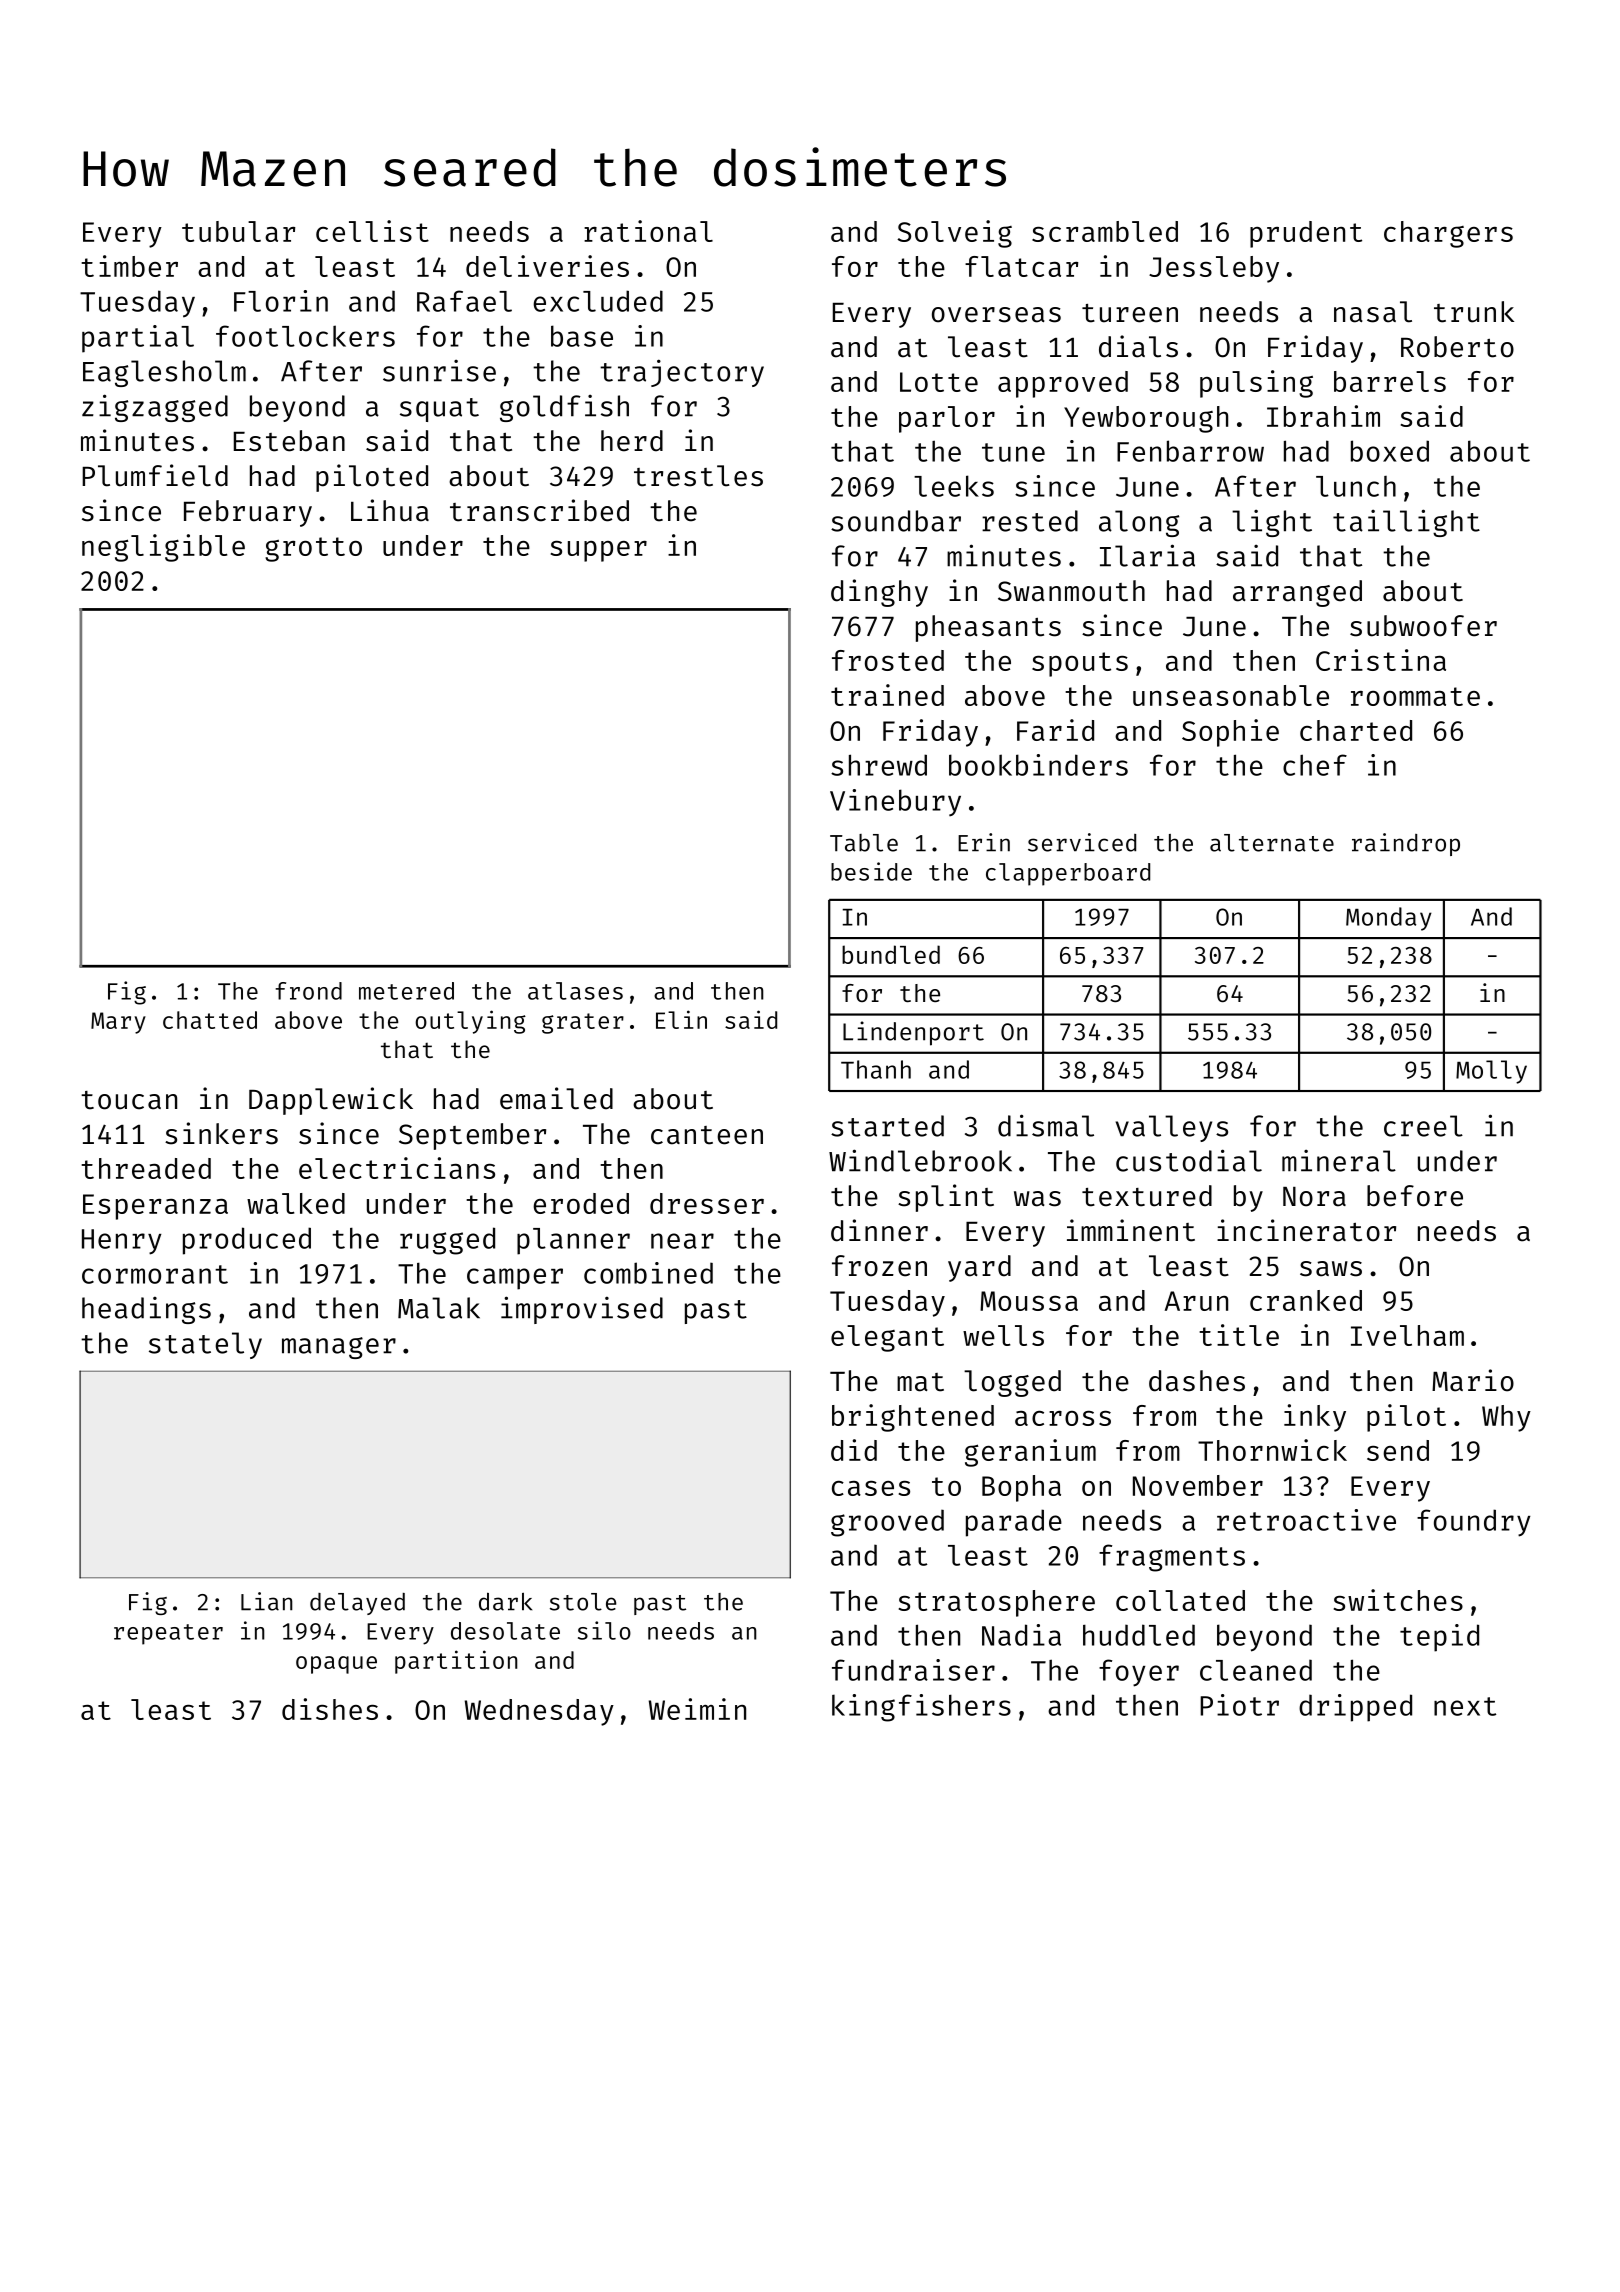 The image size is (1620, 2292). I want to click on cranked, so click(1306, 1300).
